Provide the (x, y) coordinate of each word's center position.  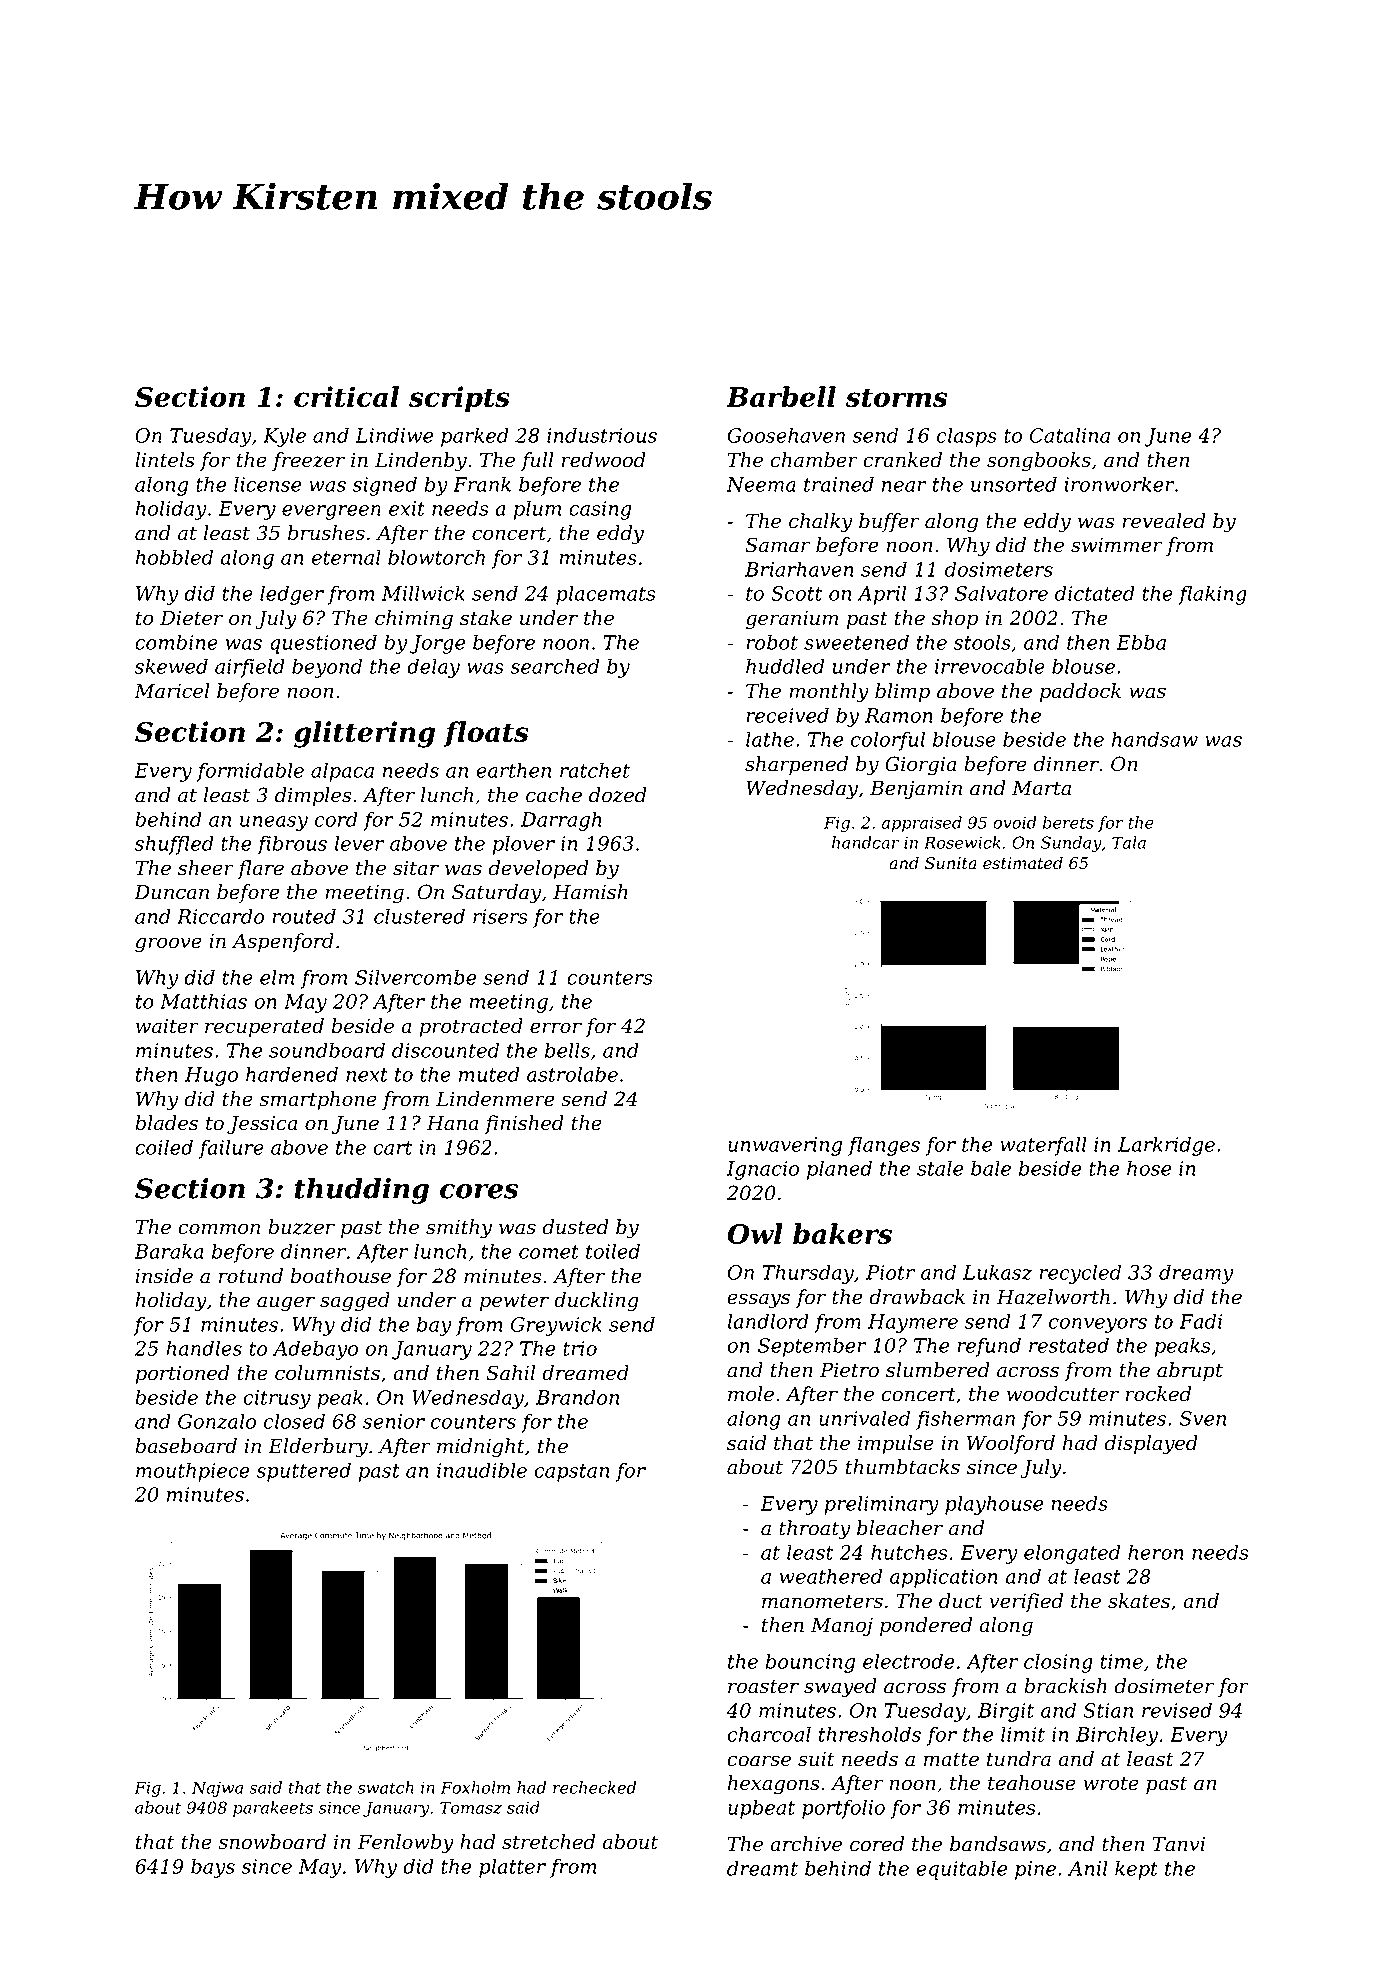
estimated (1023, 863)
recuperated (264, 1027)
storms (896, 397)
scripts (459, 399)
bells (567, 1050)
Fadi (1200, 1321)
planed (839, 1170)
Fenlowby (405, 1844)
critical (346, 396)
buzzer (301, 1227)
